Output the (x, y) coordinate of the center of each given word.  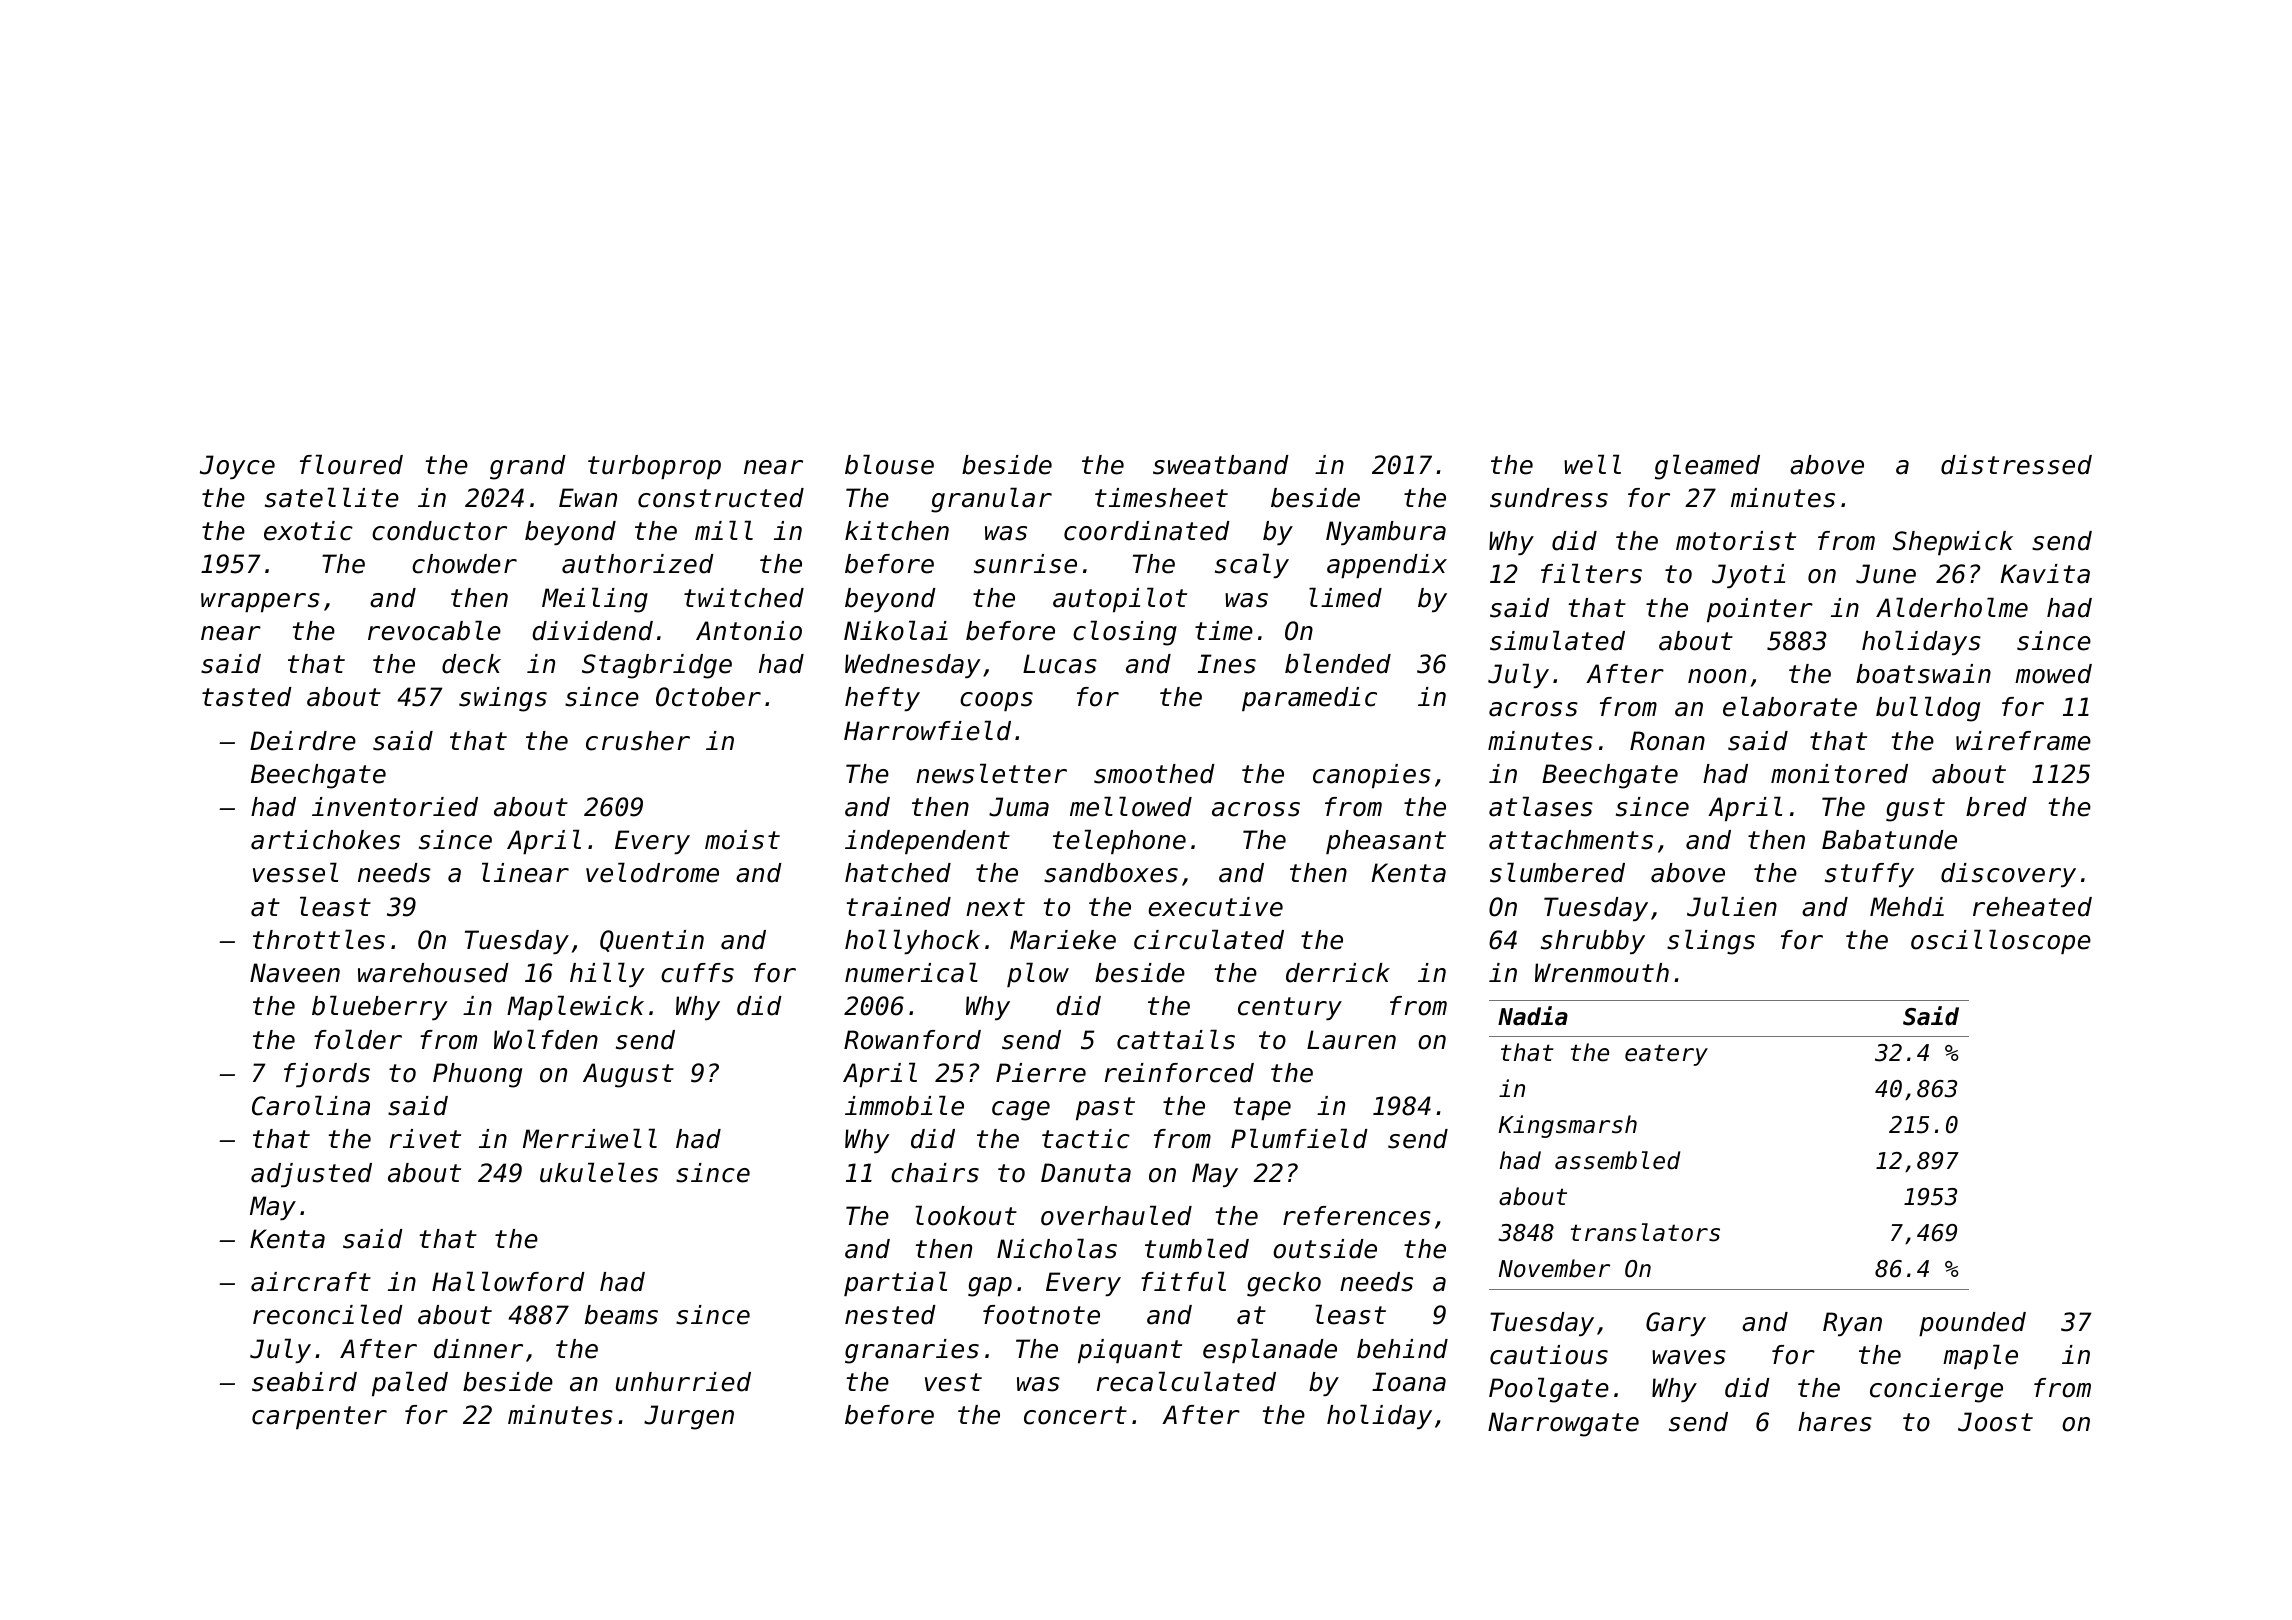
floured (351, 464)
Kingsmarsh (1568, 1126)
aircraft (311, 1282)
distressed (2016, 465)
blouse (889, 464)
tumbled (1197, 1248)
